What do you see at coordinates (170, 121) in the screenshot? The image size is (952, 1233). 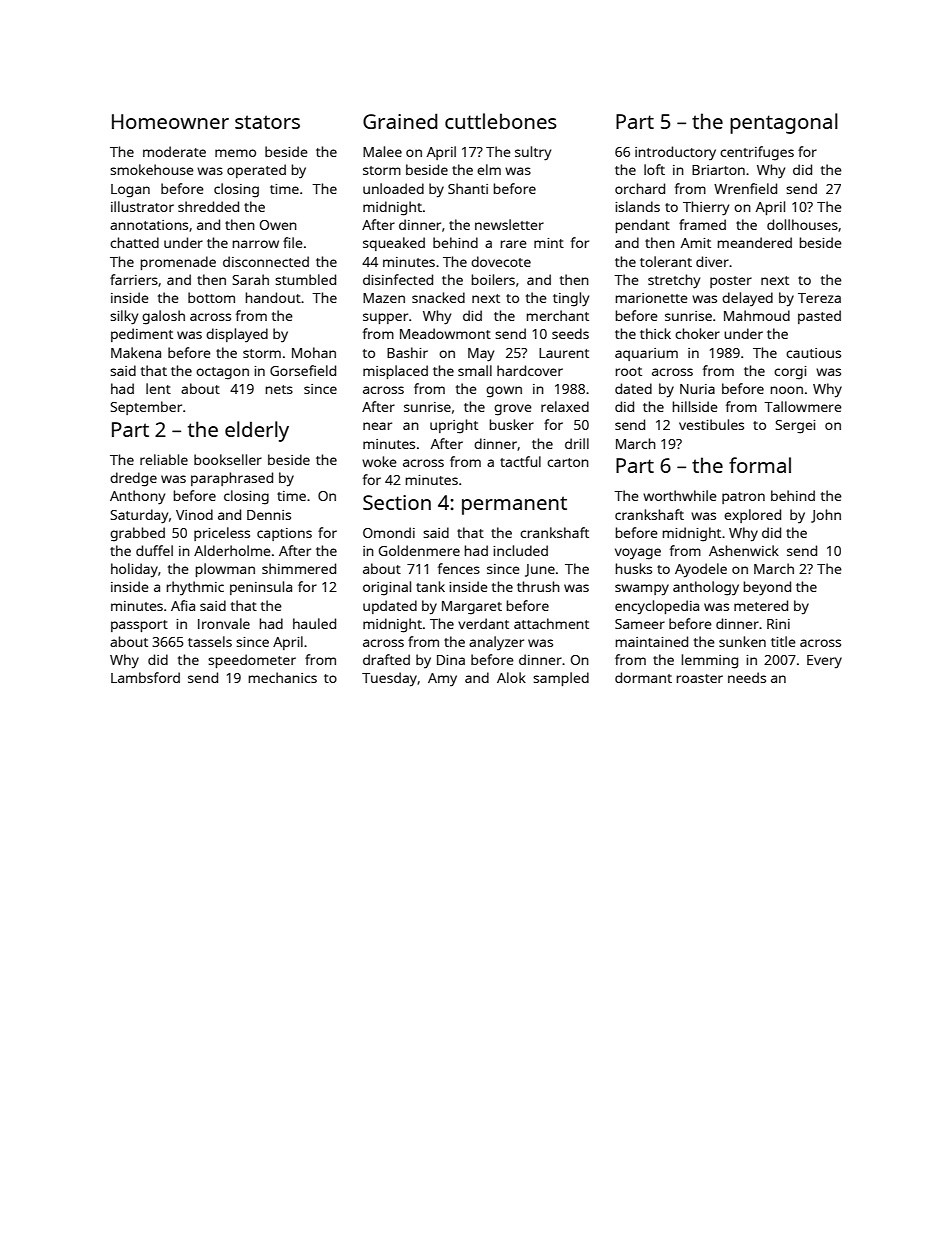 I see `Homeowner` at bounding box center [170, 121].
